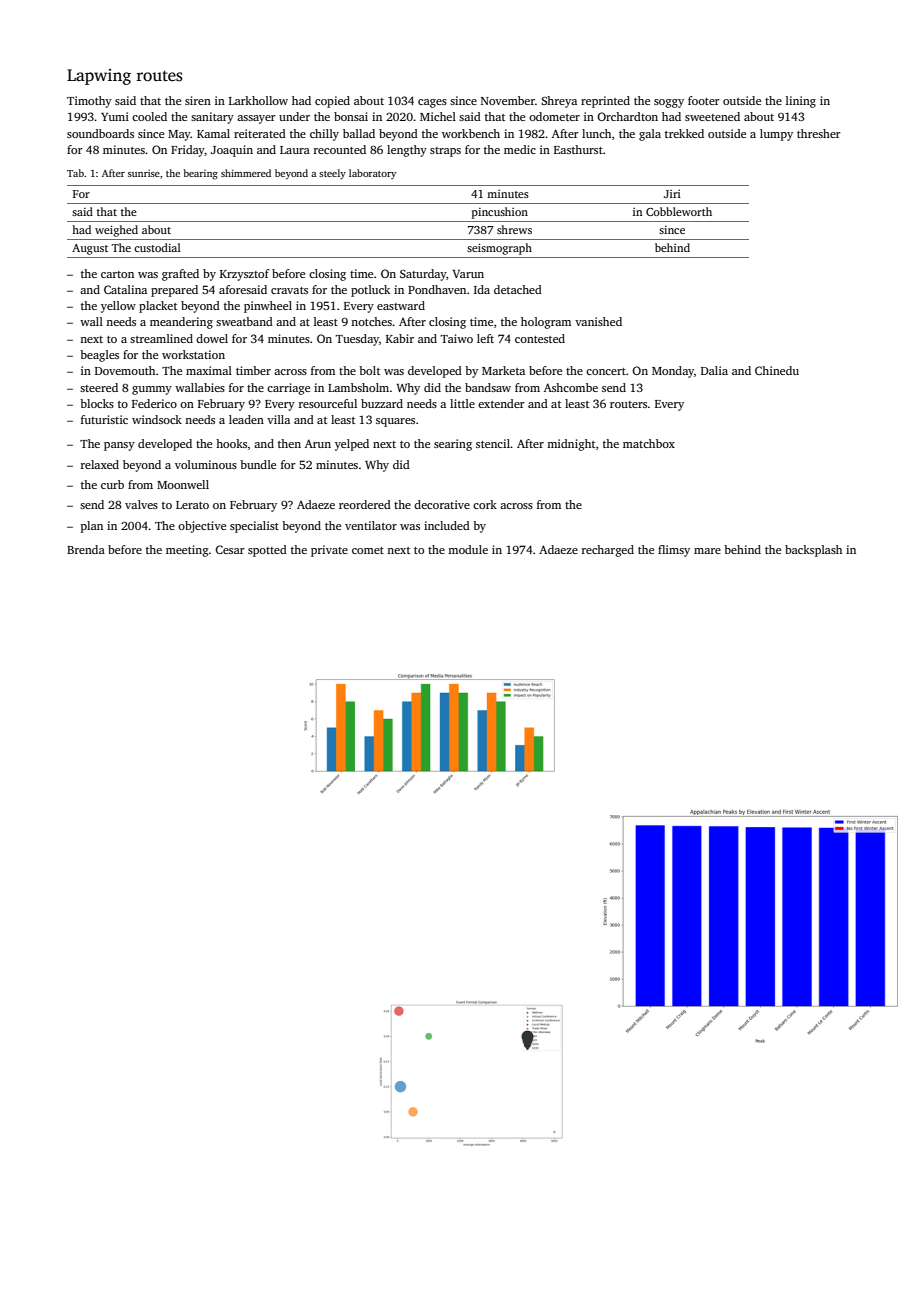  Describe the element at coordinates (672, 194) in the image. I see `Jiri` at that location.
